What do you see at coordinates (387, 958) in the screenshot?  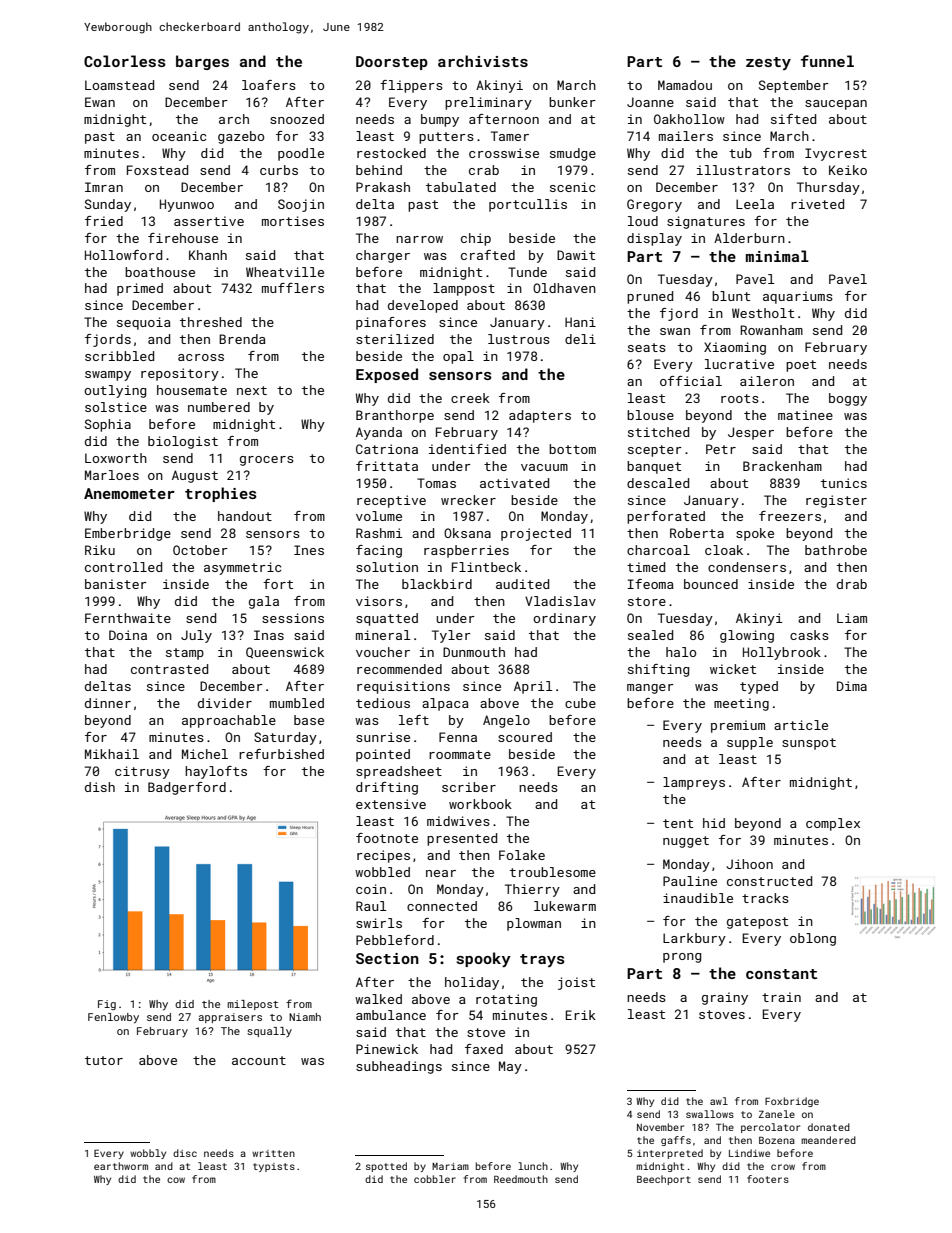 I see `Section` at bounding box center [387, 958].
